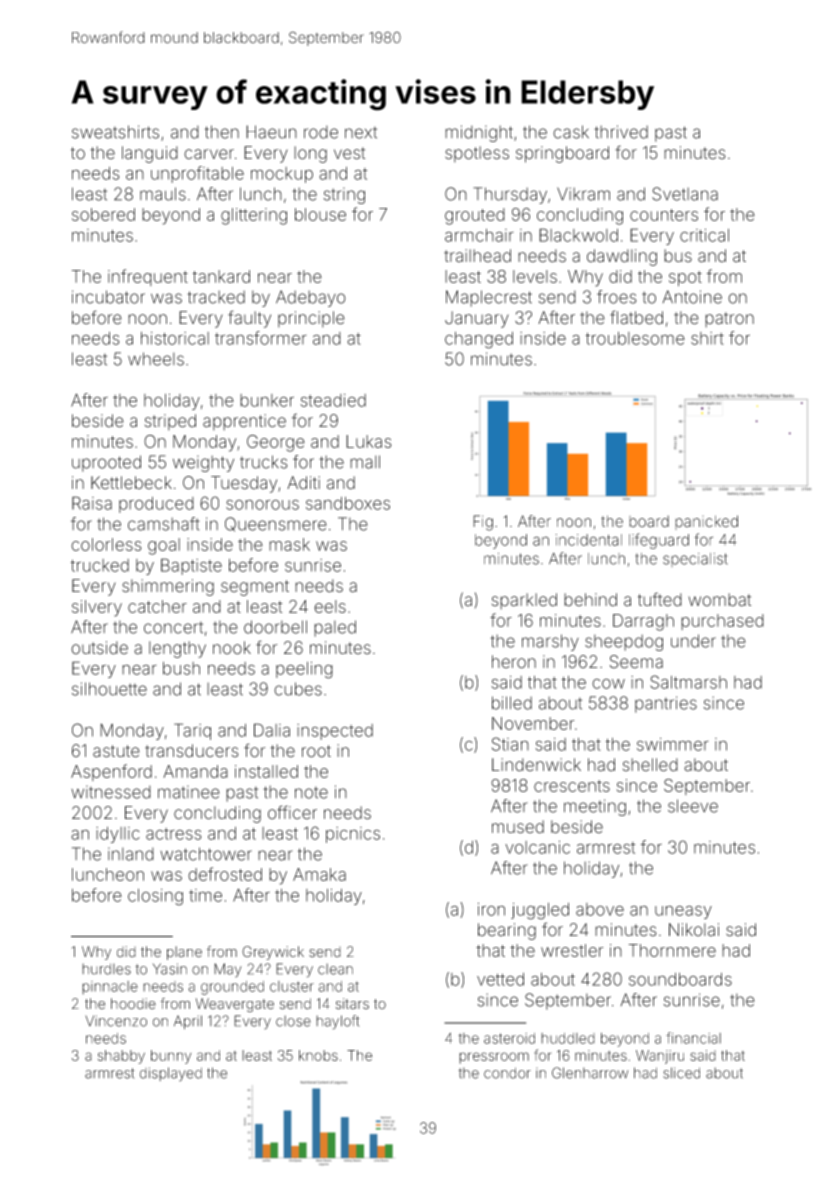 The width and height of the document is (838, 1189). What do you see at coordinates (621, 132) in the document?
I see `thrived` at bounding box center [621, 132].
